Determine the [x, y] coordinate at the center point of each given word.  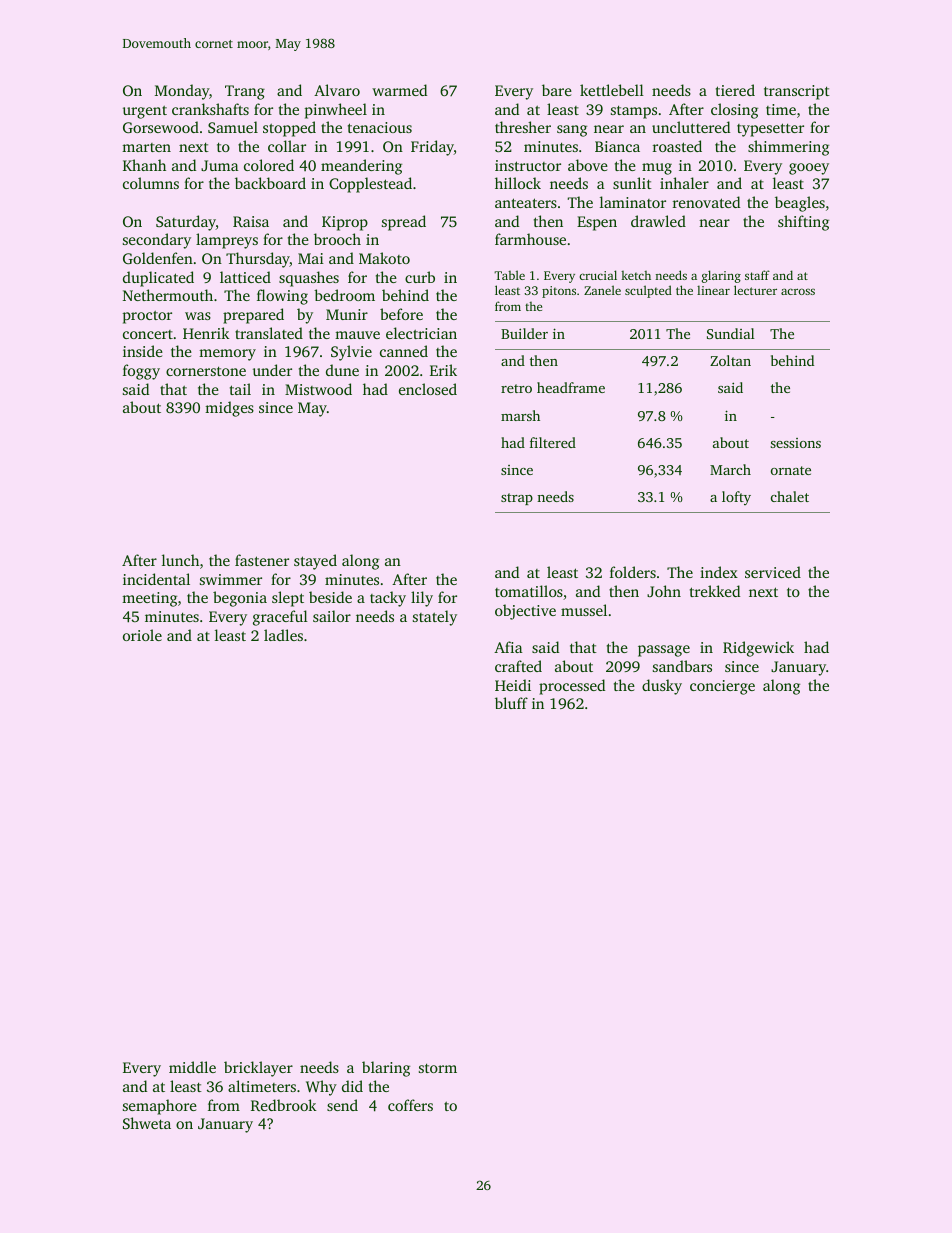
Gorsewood [161, 127]
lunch [180, 560]
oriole [142, 635]
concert [148, 334]
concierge [722, 687]
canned [404, 351]
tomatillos [529, 591]
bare [557, 90]
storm [438, 1068]
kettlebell [612, 90]
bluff [511, 703]
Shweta [147, 1123]
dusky [662, 687]
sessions [795, 443]
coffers [410, 1105]
